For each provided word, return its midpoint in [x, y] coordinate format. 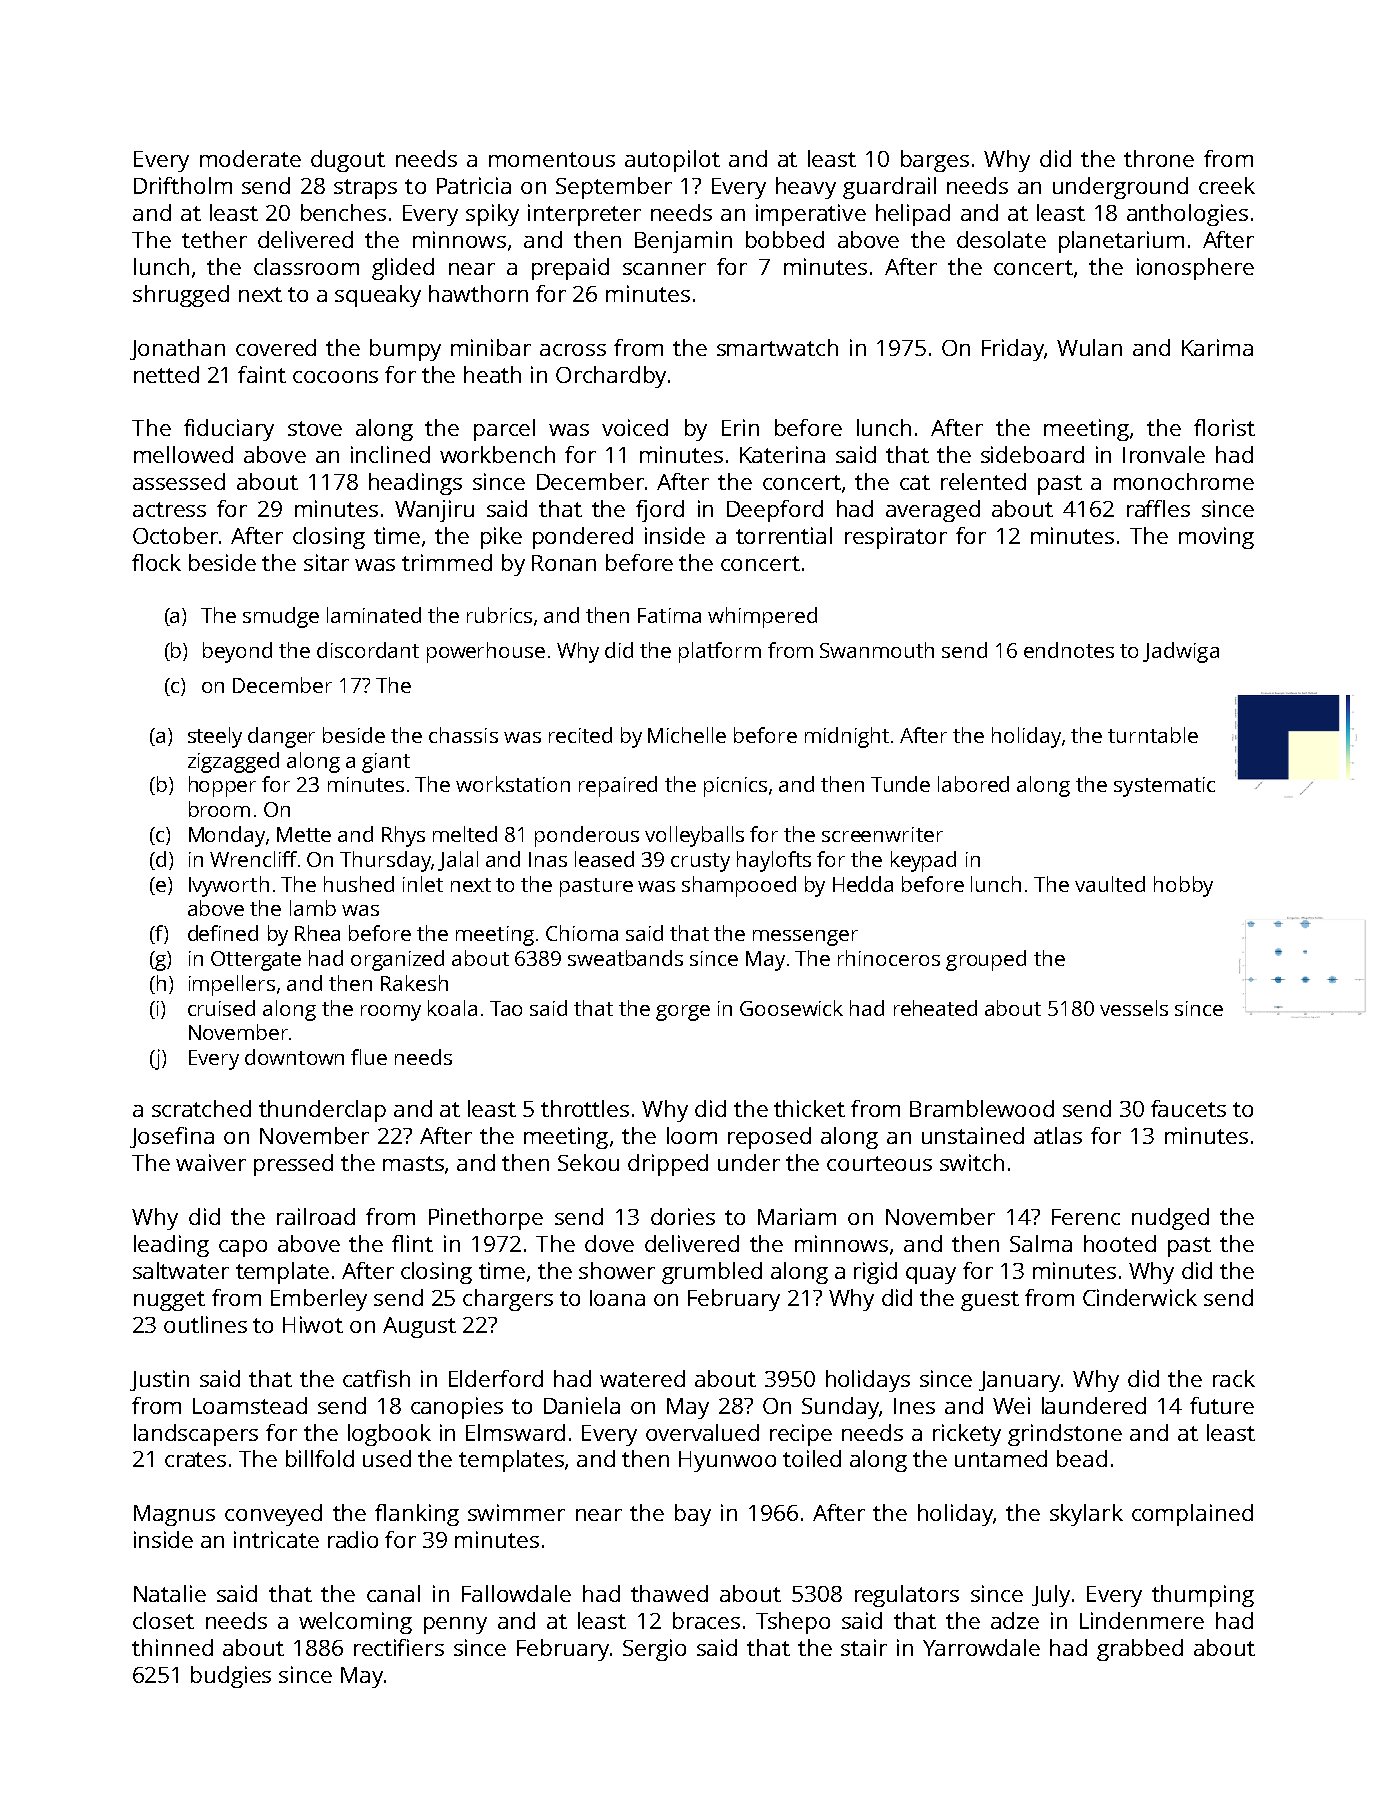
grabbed [1140, 1650]
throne [1159, 158]
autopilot [672, 161]
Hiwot [313, 1324]
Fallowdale [516, 1593]
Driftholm [183, 185]
